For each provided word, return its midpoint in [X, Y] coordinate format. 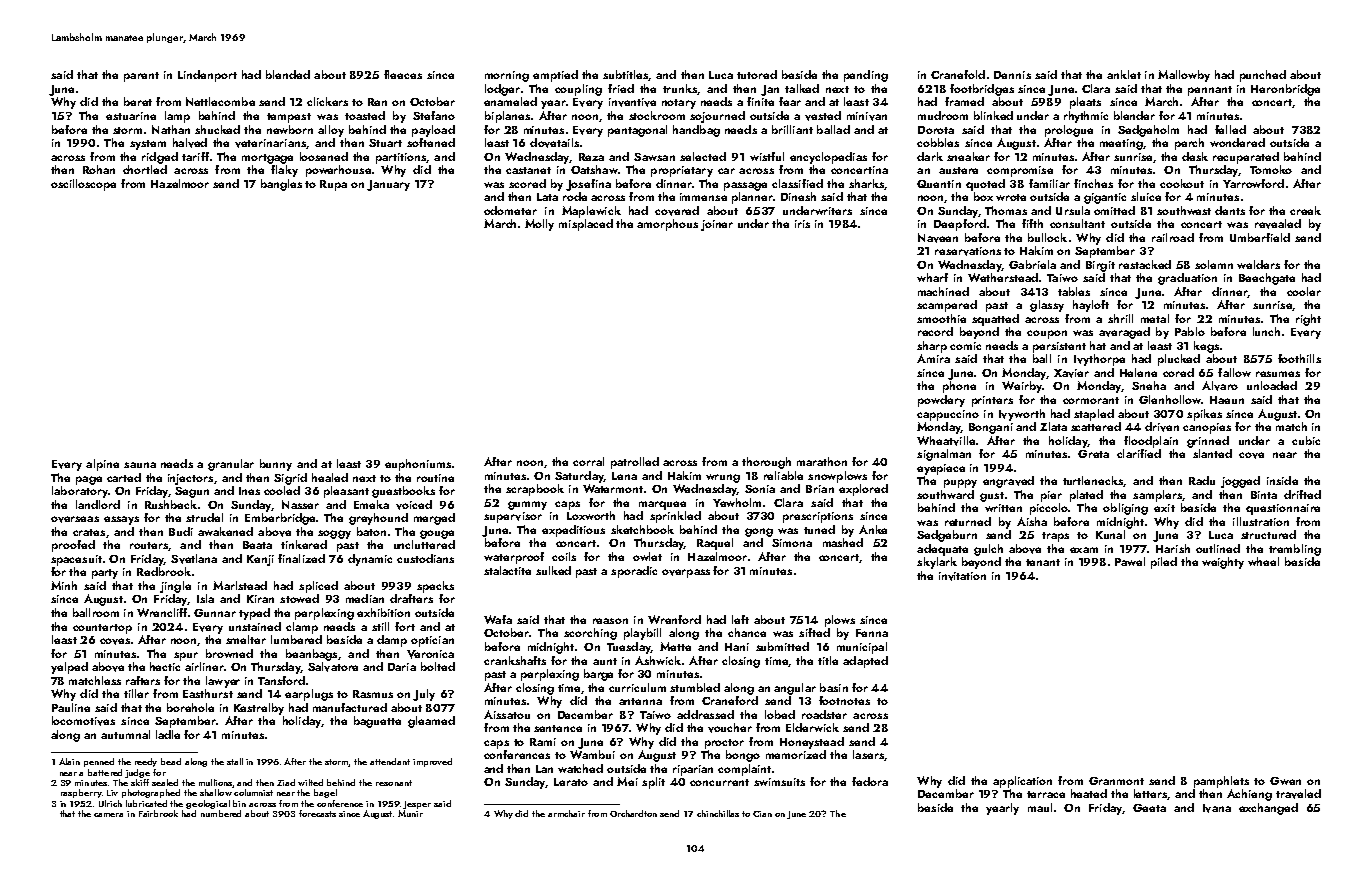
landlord [98, 504]
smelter [246, 639]
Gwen [1285, 781]
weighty [1223, 563]
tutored [757, 74]
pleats [1085, 103]
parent [141, 77]
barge [598, 675]
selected [703, 156]
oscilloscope [83, 185]
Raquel [715, 544]
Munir [410, 813]
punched [1263, 76]
